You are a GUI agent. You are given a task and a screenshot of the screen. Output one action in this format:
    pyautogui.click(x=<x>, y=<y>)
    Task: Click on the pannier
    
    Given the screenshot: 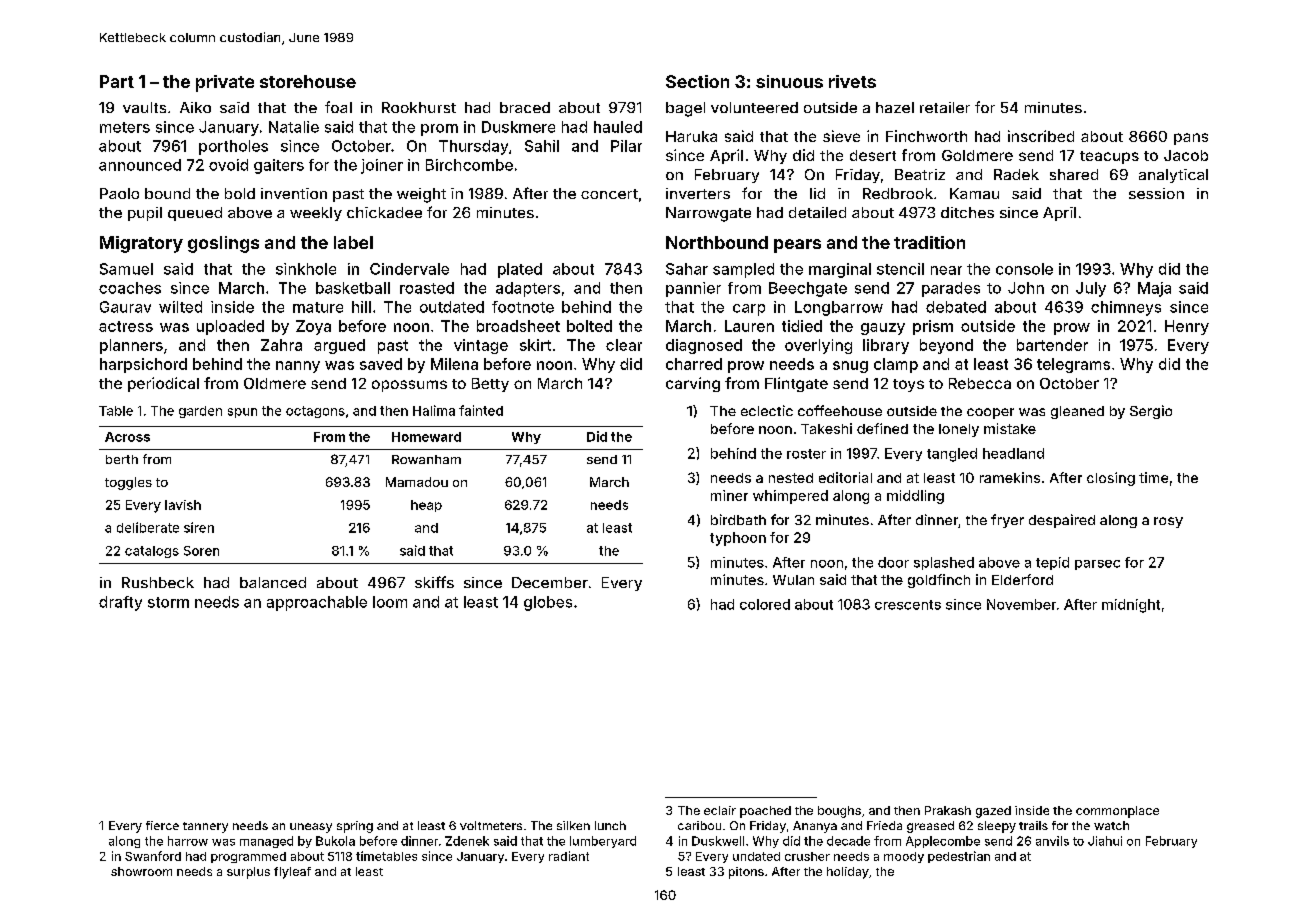 What is the action you would take?
    pyautogui.click(x=693, y=289)
